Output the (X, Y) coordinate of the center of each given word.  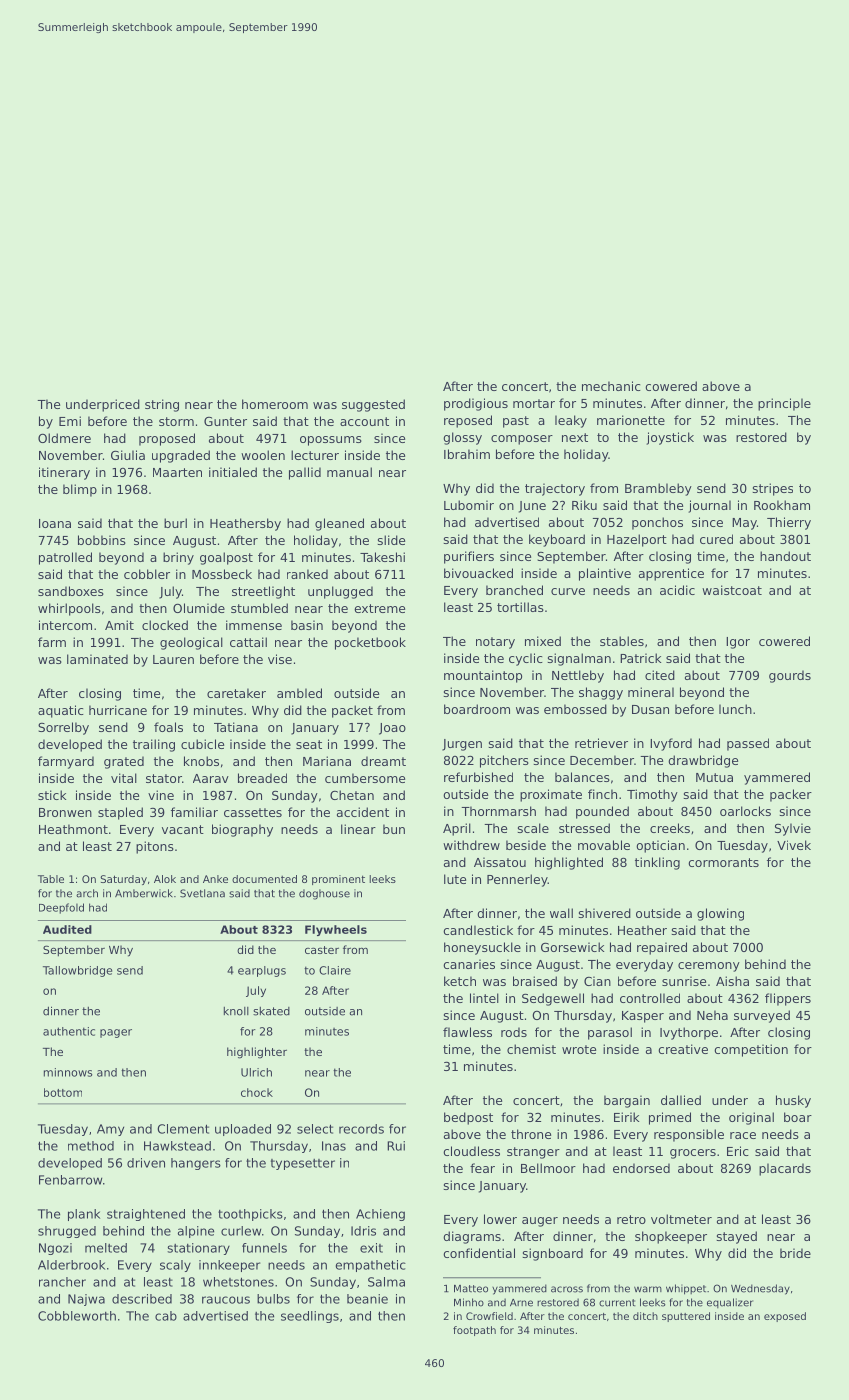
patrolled (65, 558)
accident (363, 812)
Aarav (211, 778)
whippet (686, 1289)
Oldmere (64, 438)
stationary (198, 1249)
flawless (467, 1032)
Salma (386, 1282)
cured (716, 539)
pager (116, 1033)
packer (791, 795)
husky (793, 1101)
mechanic (611, 386)
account (364, 421)
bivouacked (478, 573)
